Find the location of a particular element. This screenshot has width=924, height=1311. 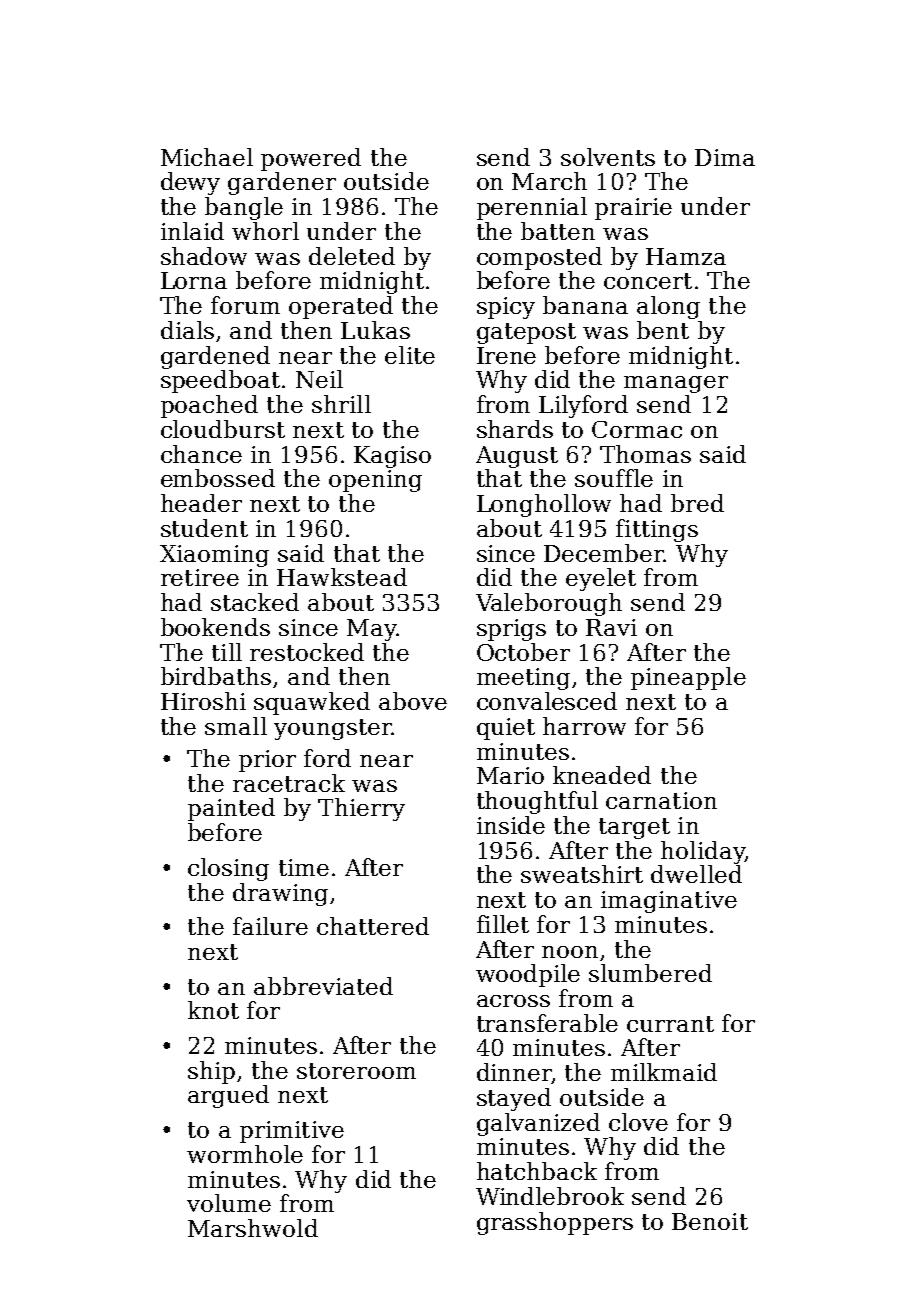

Michael is located at coordinates (207, 157).
